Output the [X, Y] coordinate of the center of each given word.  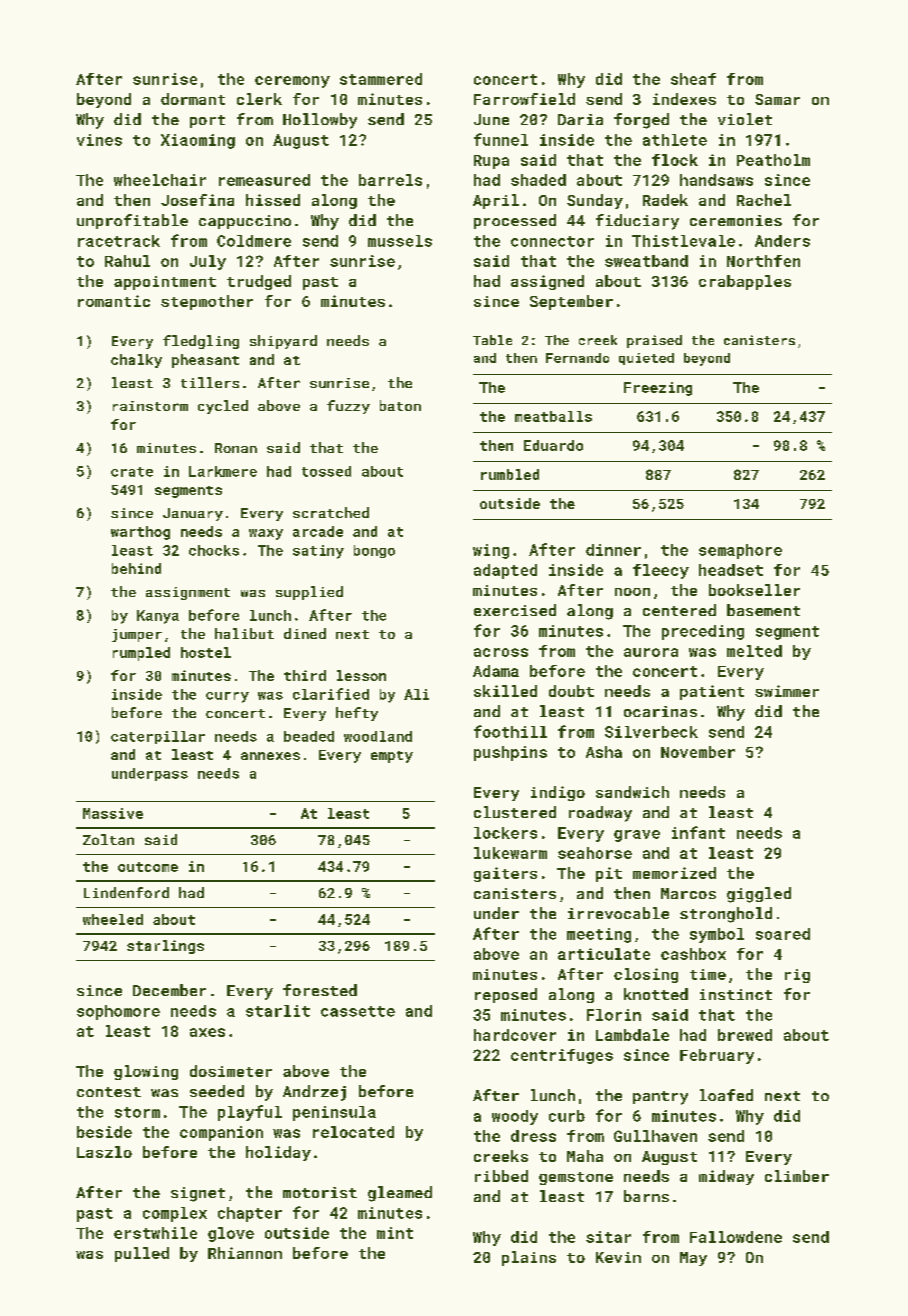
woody [515, 1117]
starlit [278, 1011]
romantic [114, 301]
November [698, 752]
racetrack [119, 241]
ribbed [501, 1176]
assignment [188, 593]
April [496, 201]
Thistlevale [683, 241]
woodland [378, 736]
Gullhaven [655, 1136]
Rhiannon [245, 1253]
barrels [390, 180]
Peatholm [773, 160]
